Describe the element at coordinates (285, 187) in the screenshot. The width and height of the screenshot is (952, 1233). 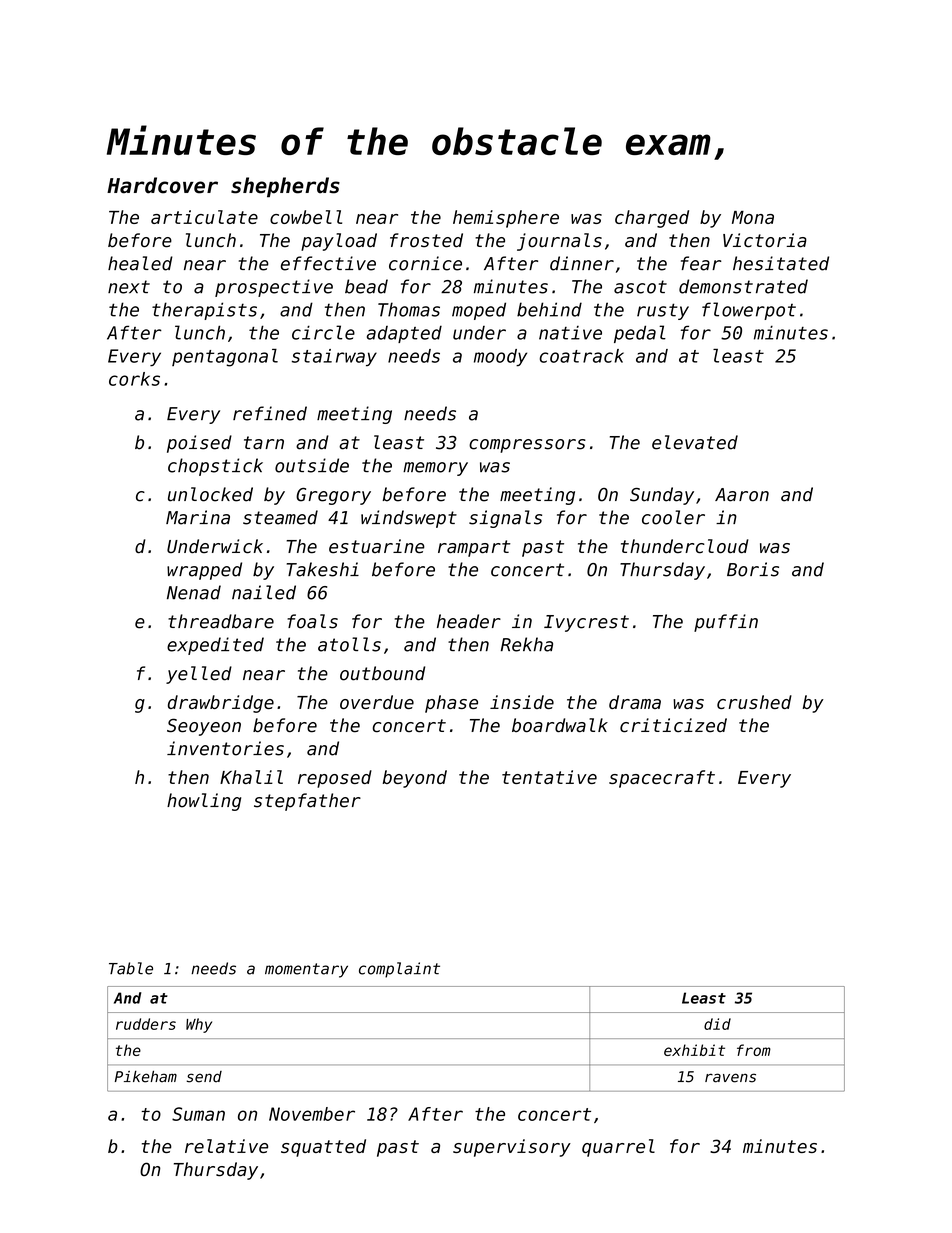
I see `shepherds` at that location.
